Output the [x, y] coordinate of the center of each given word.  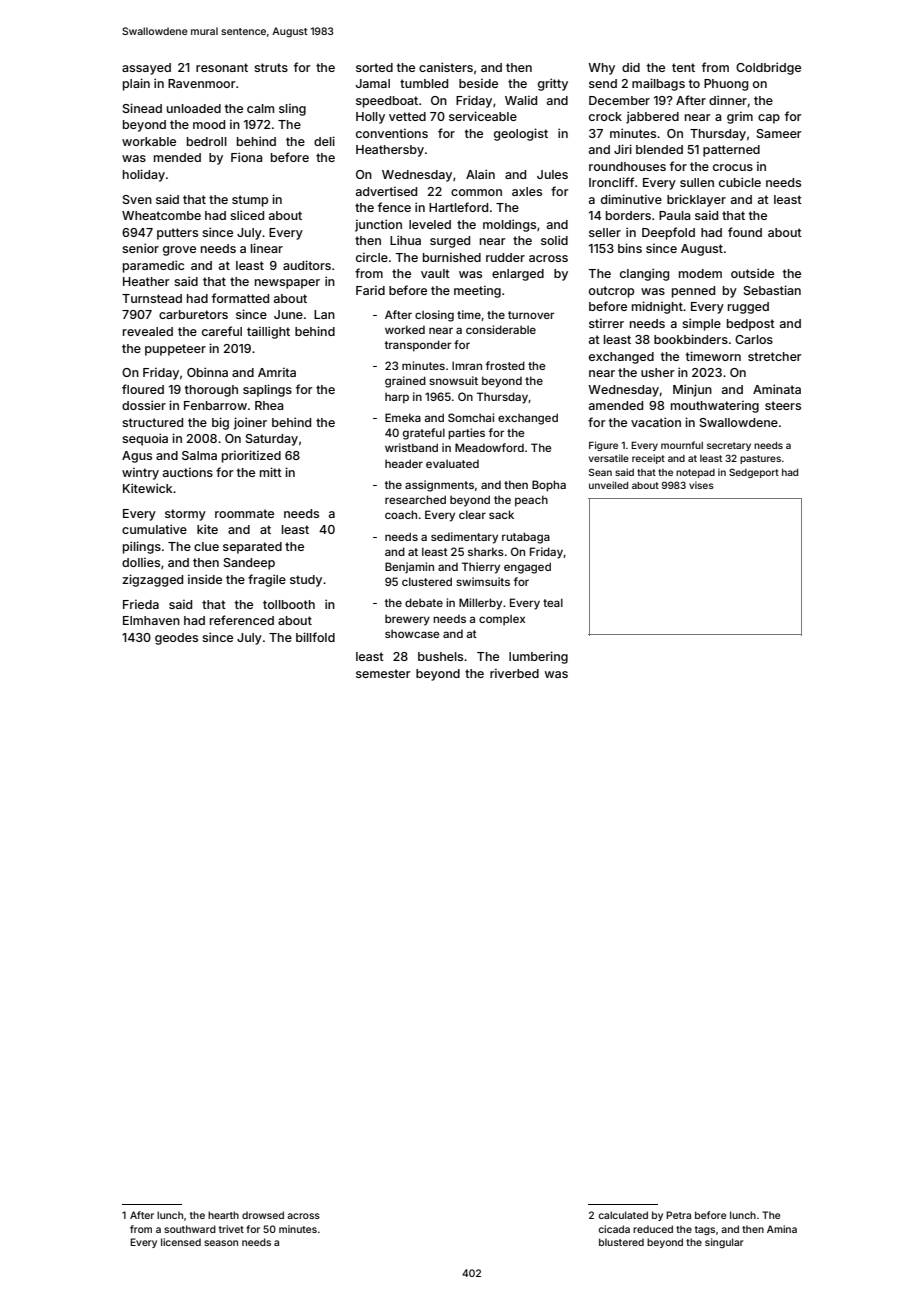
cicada [614, 1229]
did [631, 67]
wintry [140, 473]
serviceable [483, 116]
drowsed [263, 1215]
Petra [678, 1215]
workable [149, 141]
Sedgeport [754, 473]
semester [383, 673]
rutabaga [526, 538]
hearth [223, 1215]
